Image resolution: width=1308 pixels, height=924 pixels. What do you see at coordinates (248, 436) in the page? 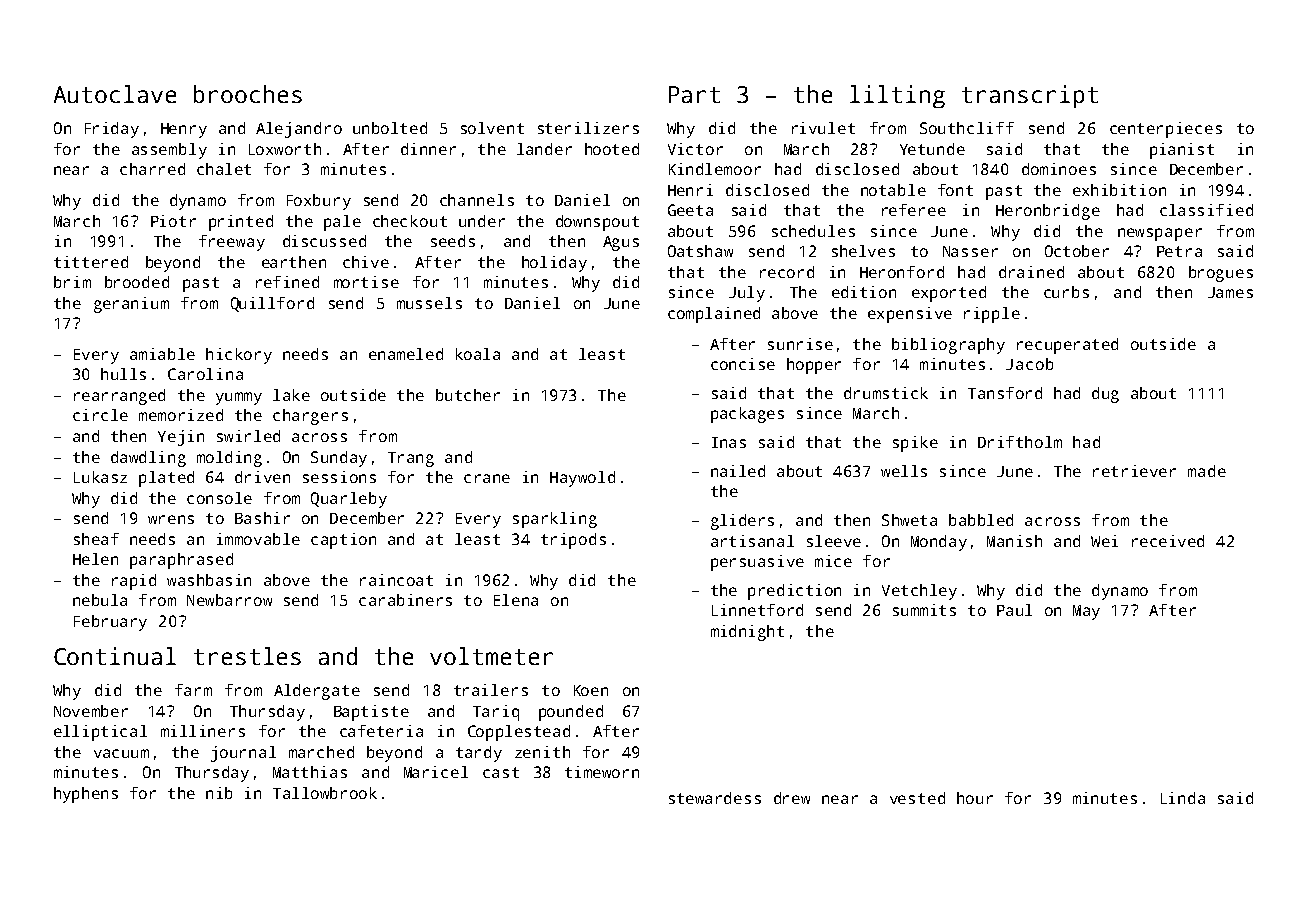
I see `swirled` at bounding box center [248, 436].
